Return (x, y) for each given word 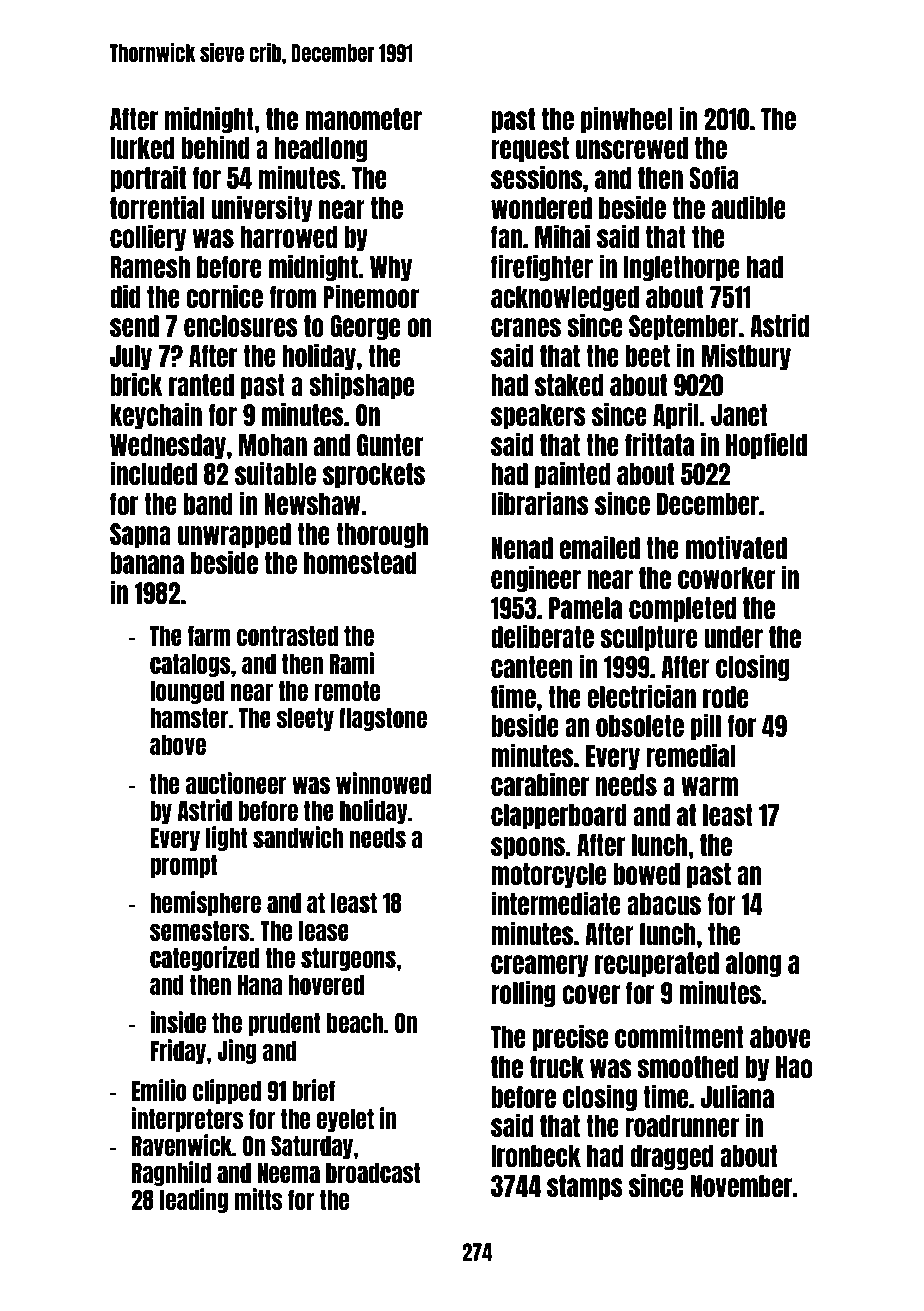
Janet (739, 415)
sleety (305, 719)
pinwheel (626, 119)
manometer (363, 119)
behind (215, 147)
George (365, 327)
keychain (156, 415)
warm (709, 786)
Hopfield (766, 445)
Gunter (390, 445)
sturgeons (348, 959)
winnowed (383, 783)
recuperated (657, 964)
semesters (200, 931)
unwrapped (234, 535)
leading (194, 1200)
